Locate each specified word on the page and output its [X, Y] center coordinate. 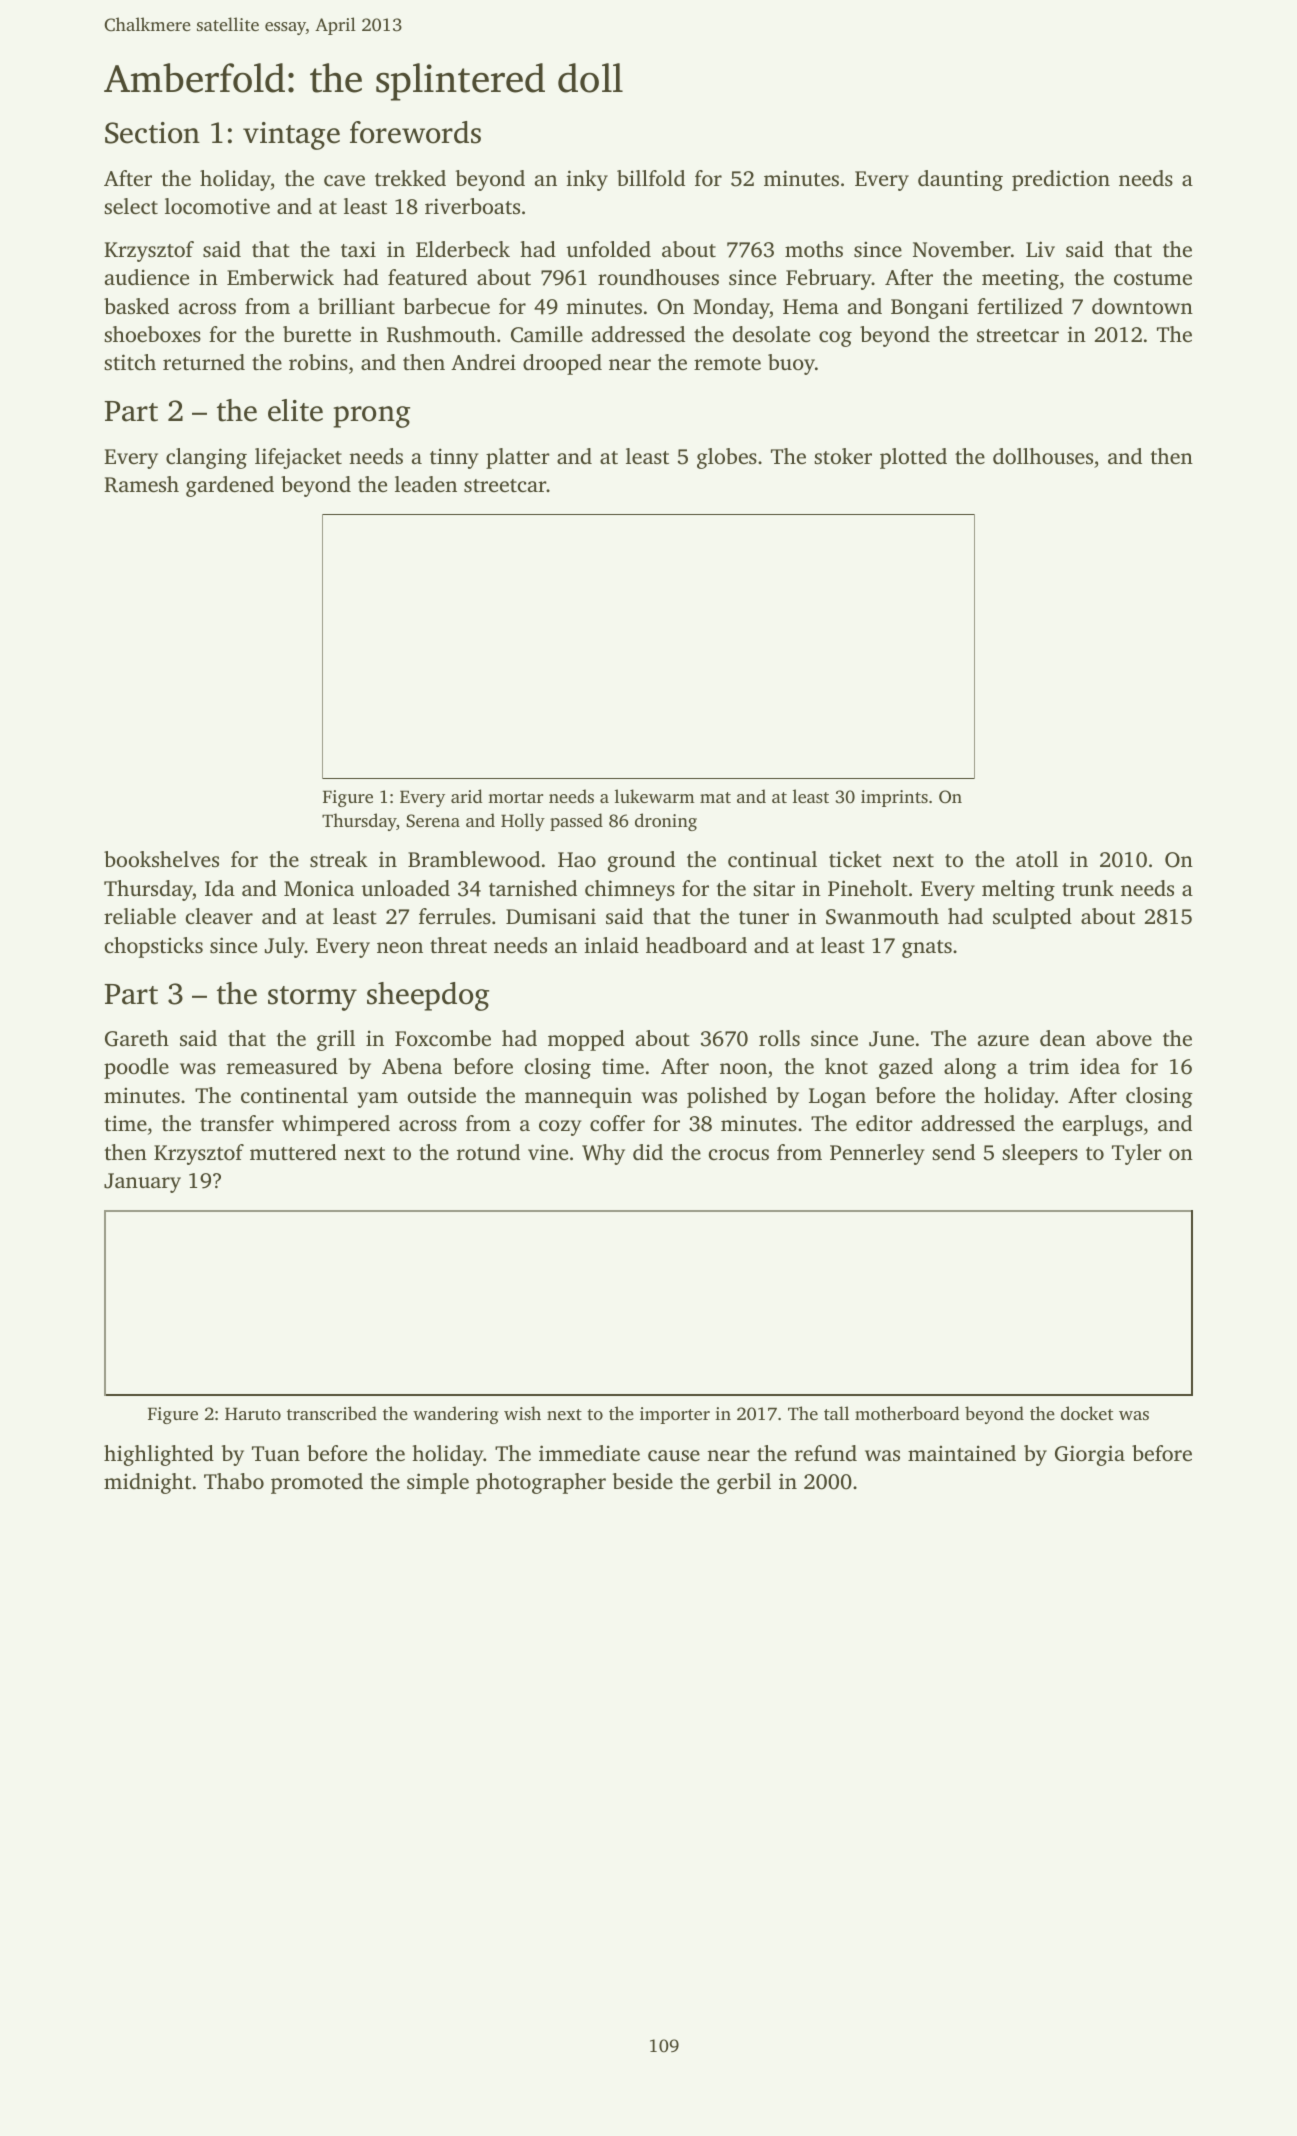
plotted [913, 458]
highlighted [159, 1455]
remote [727, 363]
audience [147, 277]
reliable [140, 916]
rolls [779, 1038]
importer [675, 1415]
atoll [1037, 859]
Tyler [1137, 1154]
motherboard [907, 1413]
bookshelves [161, 859]
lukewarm [655, 796]
